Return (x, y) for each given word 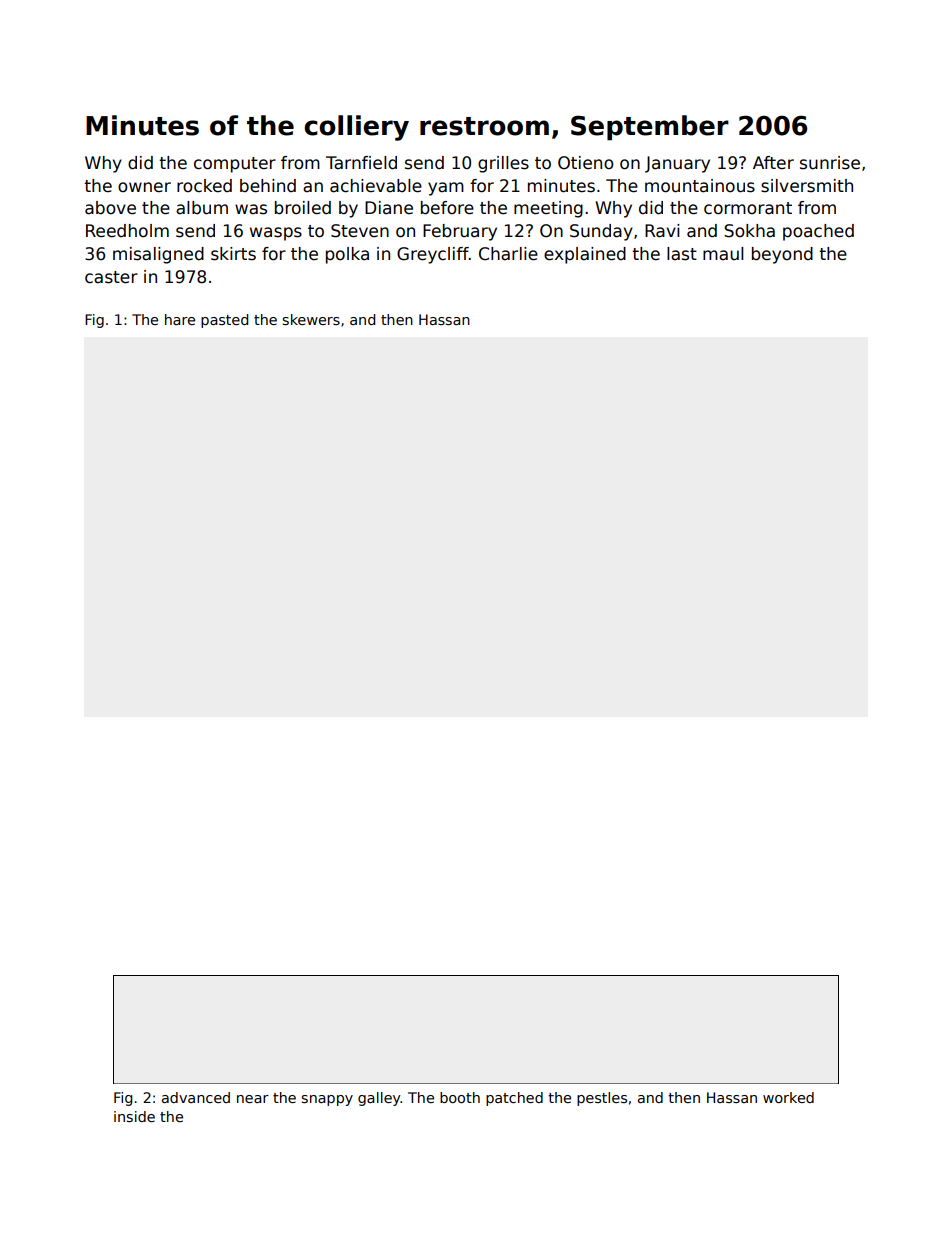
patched (514, 1099)
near (253, 1099)
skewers (311, 319)
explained (585, 255)
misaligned (158, 255)
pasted (224, 321)
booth (460, 1097)
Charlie (508, 254)
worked (788, 1097)
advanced (196, 1097)
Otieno (586, 163)
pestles (602, 1099)
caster (111, 277)
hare (180, 319)
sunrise (830, 163)
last (682, 254)
